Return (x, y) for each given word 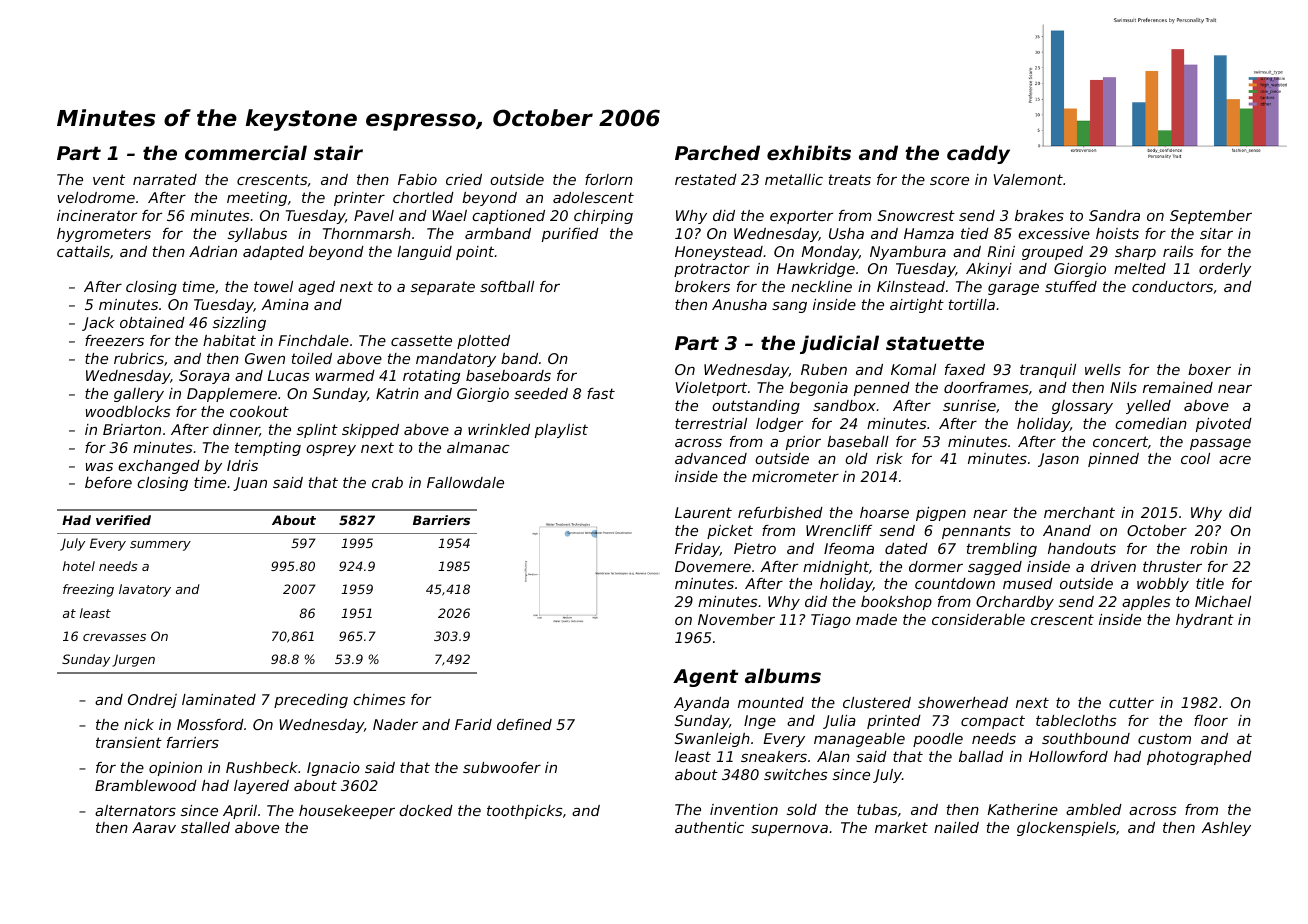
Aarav (154, 827)
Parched (717, 152)
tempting (268, 449)
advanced (711, 458)
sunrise (969, 405)
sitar (1216, 233)
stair (338, 152)
